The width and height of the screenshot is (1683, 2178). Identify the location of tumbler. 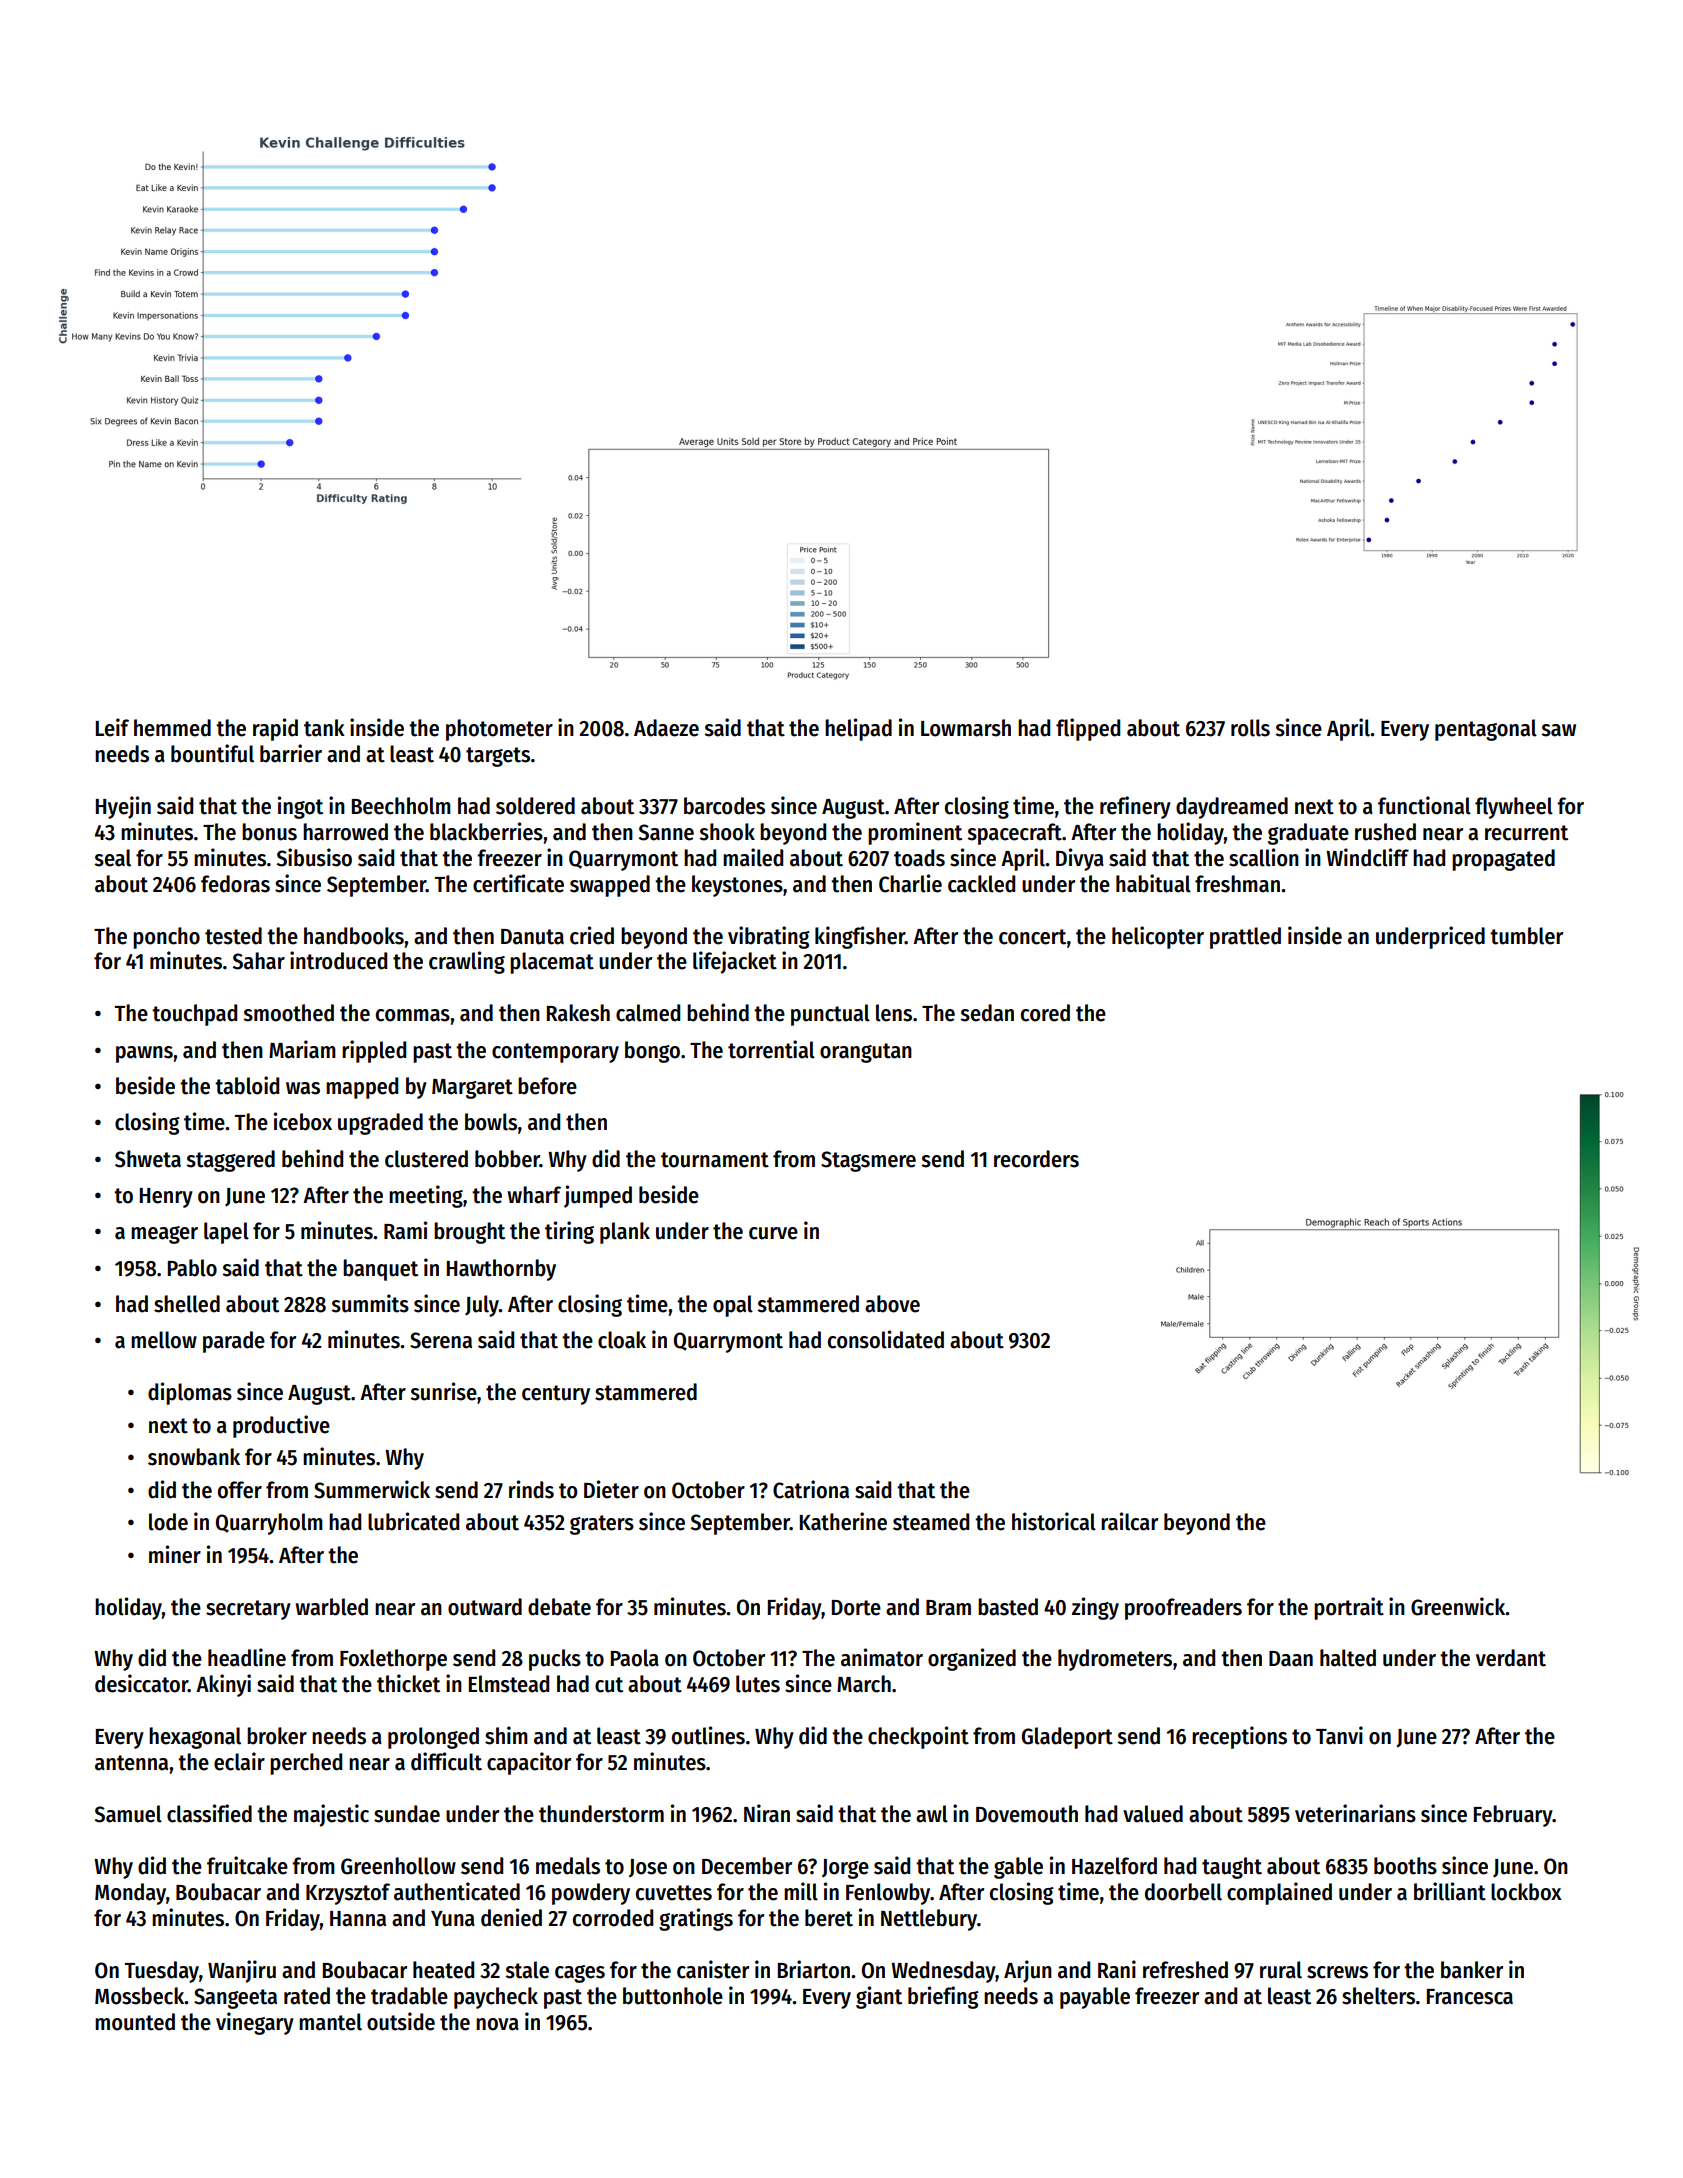
(1526, 936).
